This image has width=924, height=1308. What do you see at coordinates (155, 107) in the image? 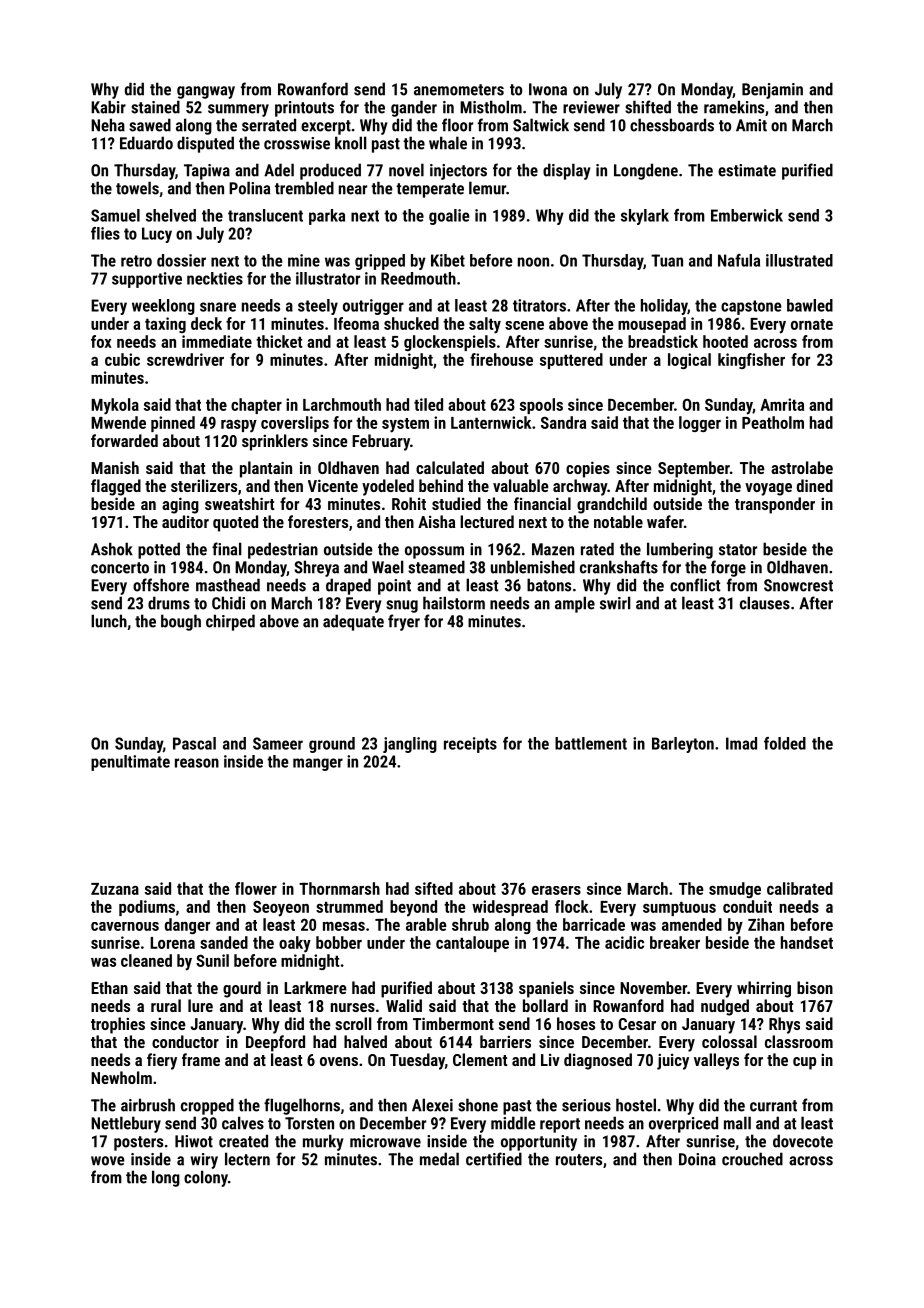
I see `stained` at bounding box center [155, 107].
